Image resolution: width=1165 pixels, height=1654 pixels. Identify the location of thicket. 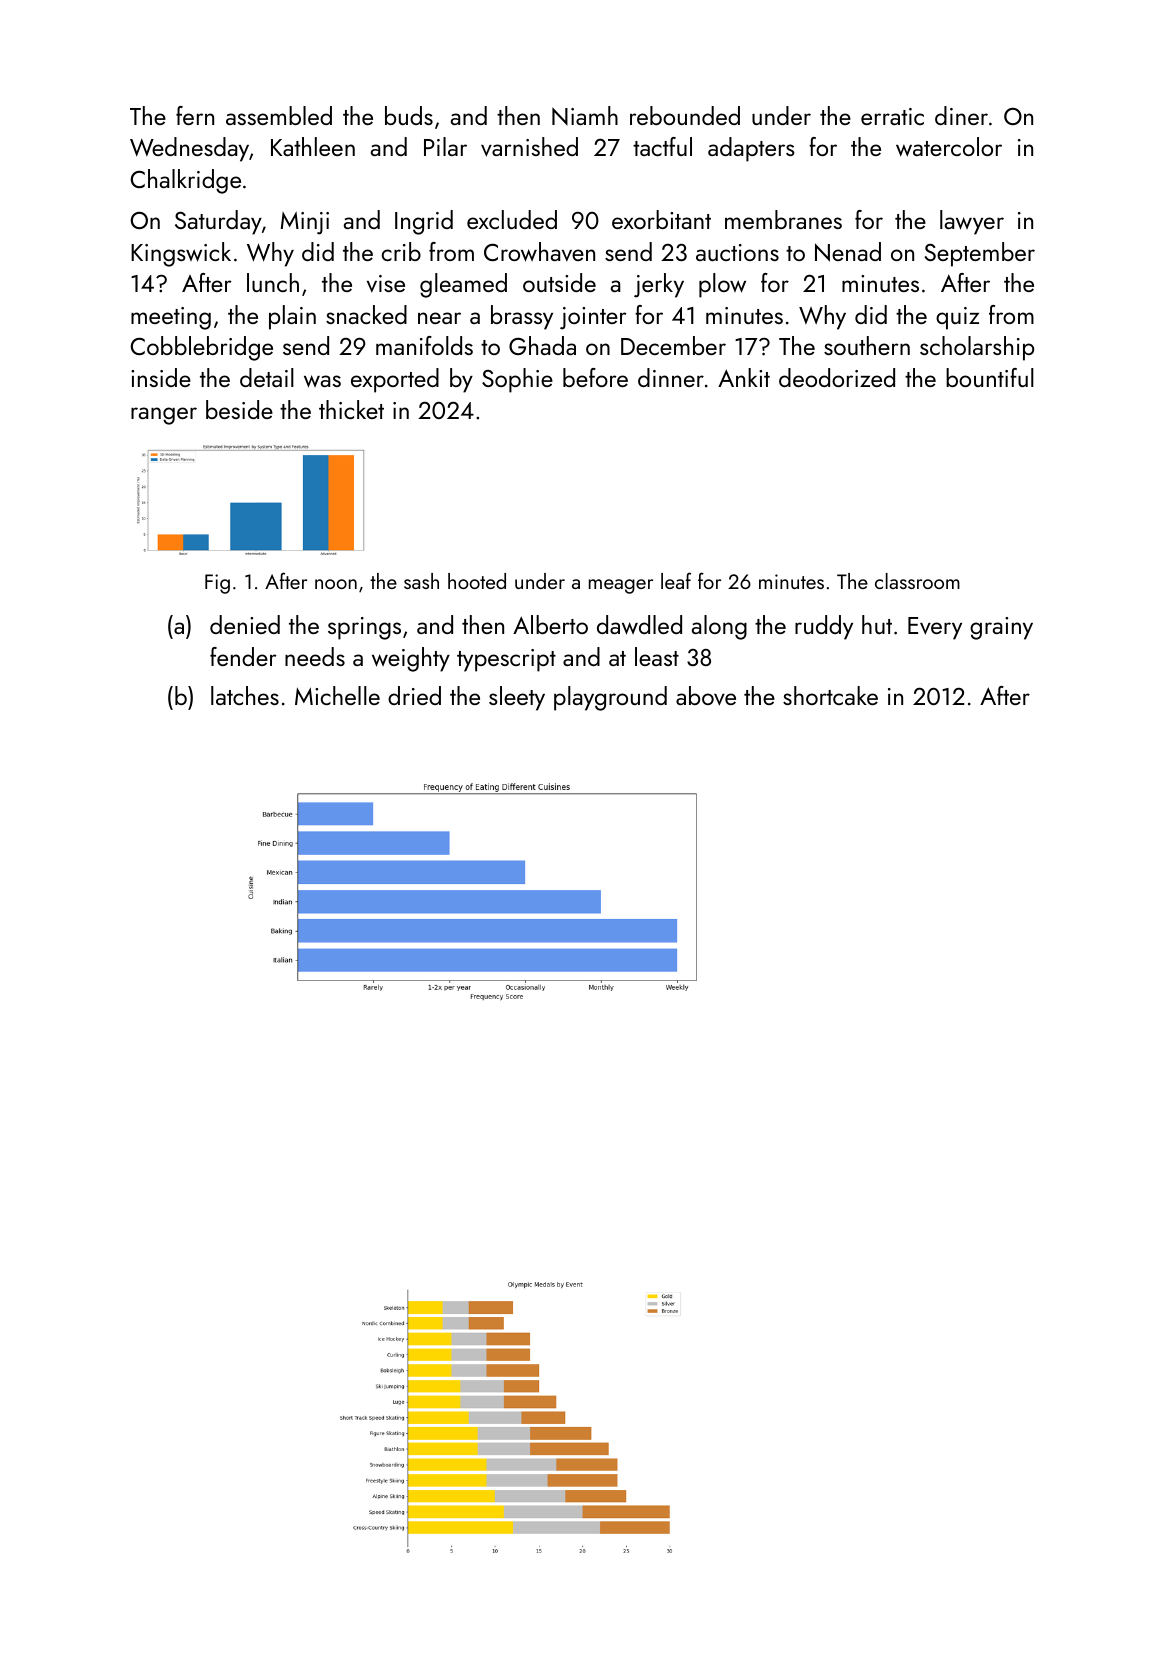
(351, 409).
